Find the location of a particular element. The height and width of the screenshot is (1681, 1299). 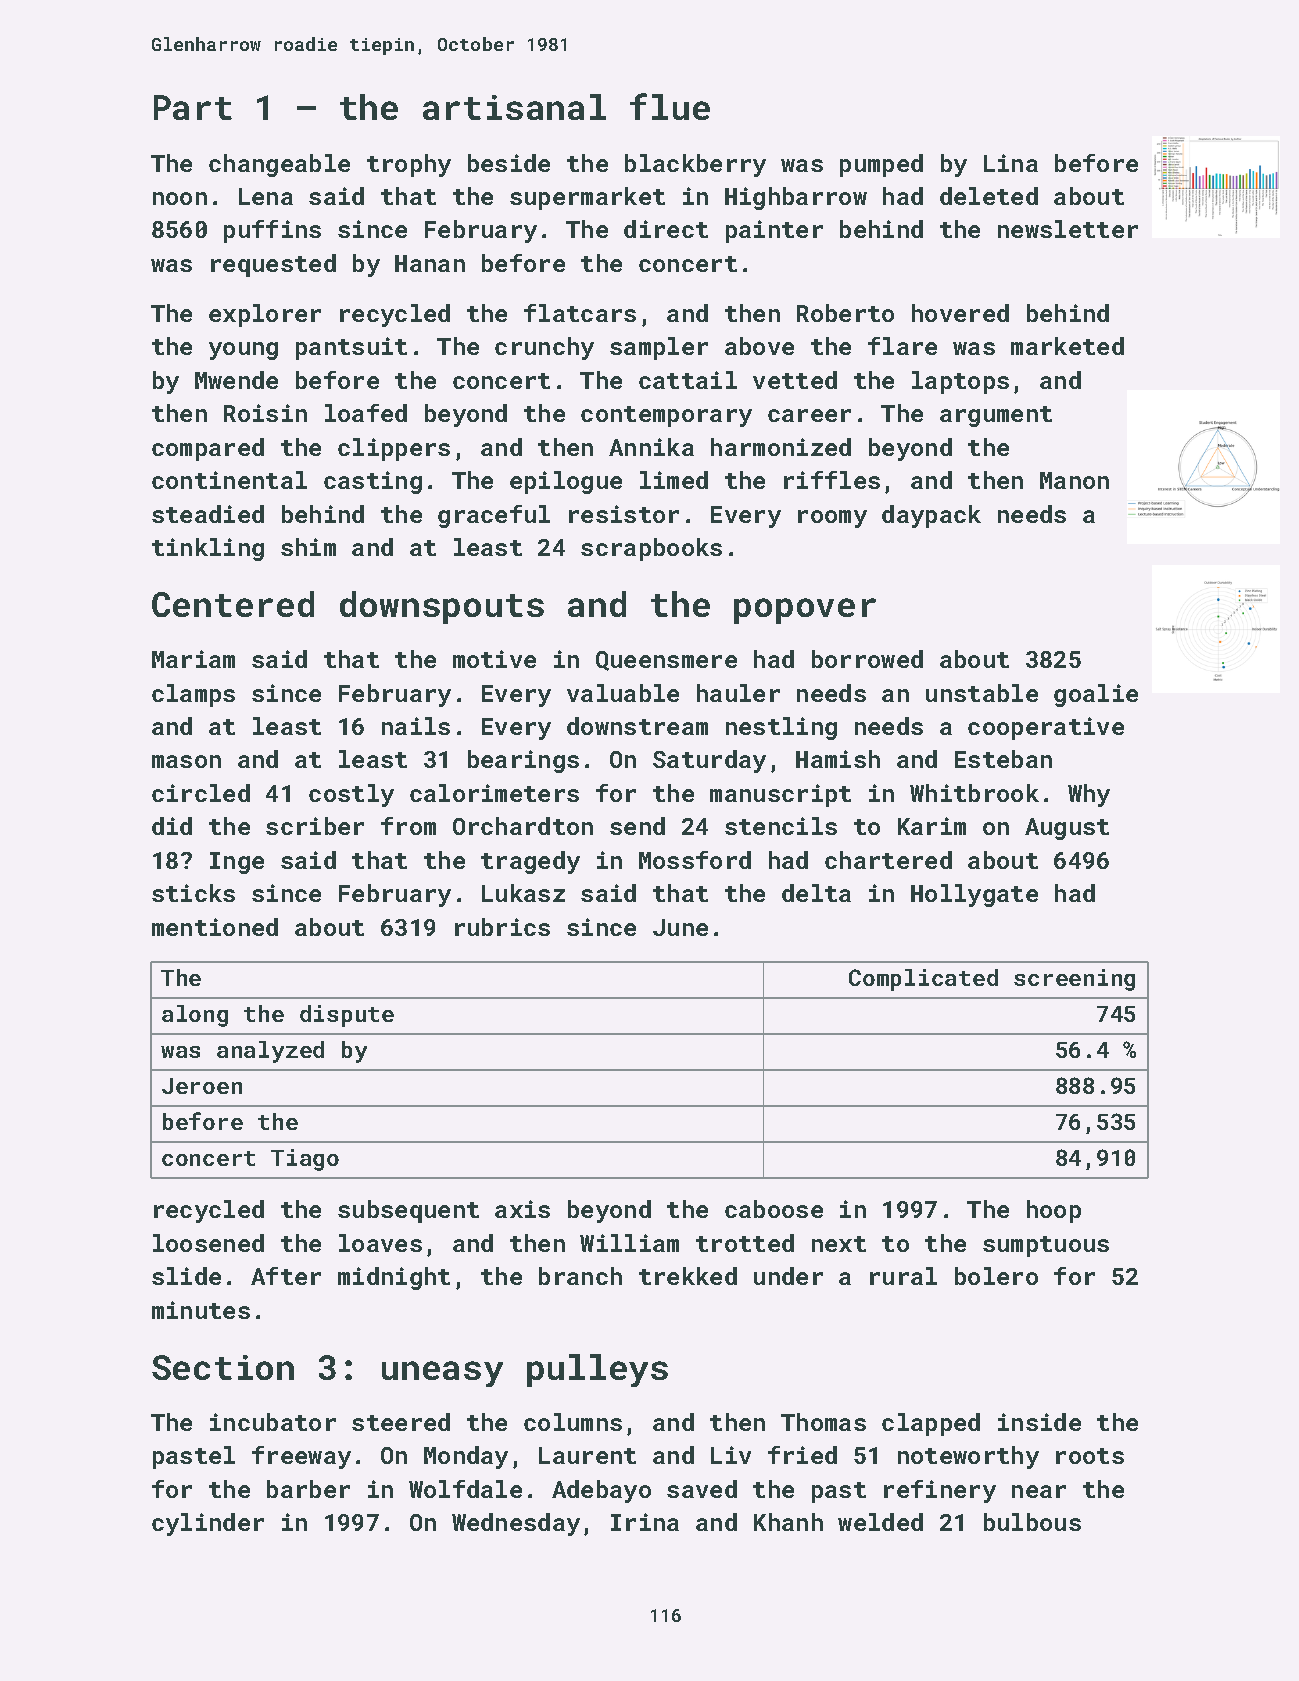

Liv is located at coordinates (731, 1455).
